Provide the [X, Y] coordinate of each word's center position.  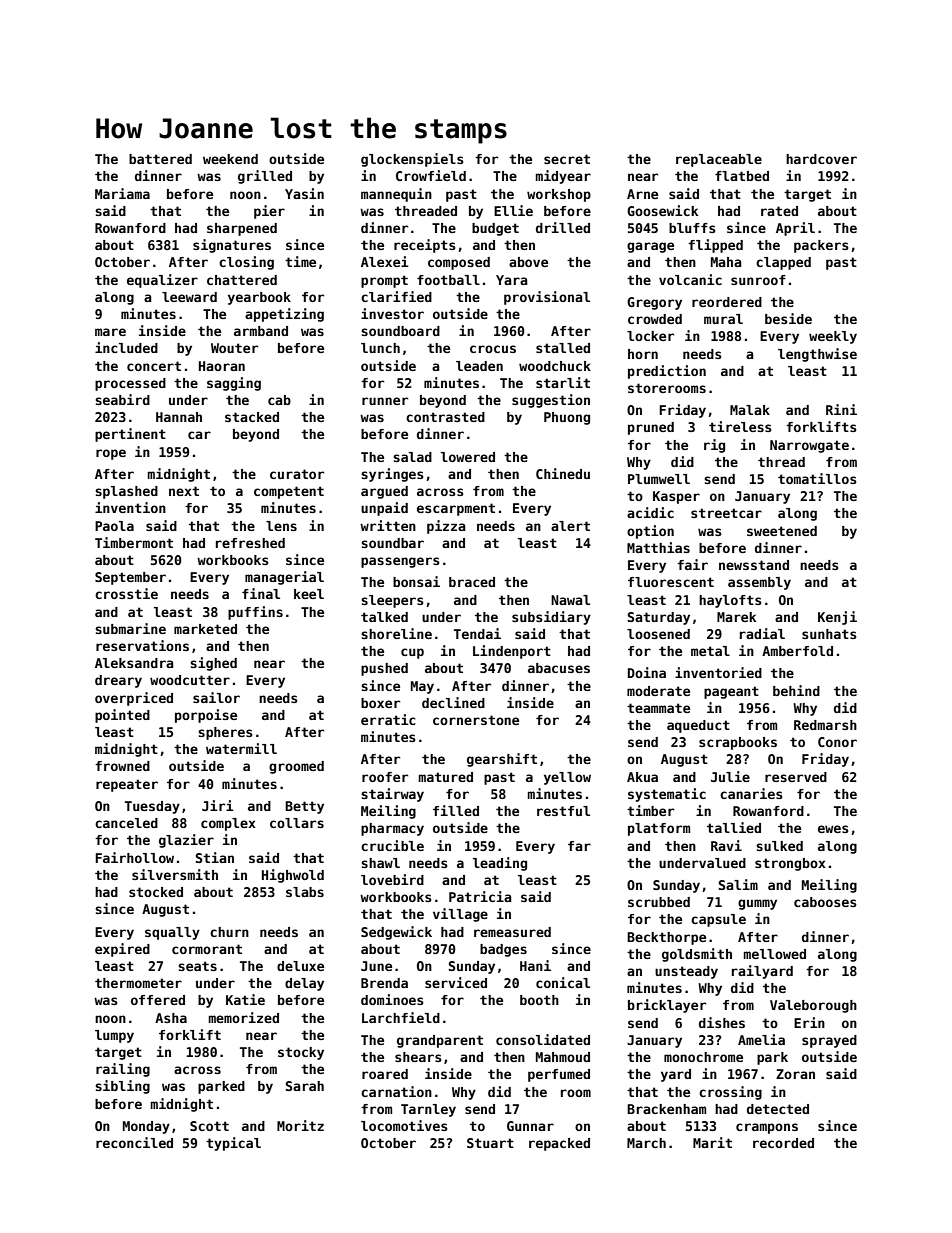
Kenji [837, 618]
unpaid [384, 509]
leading [500, 864]
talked [384, 617]
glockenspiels [412, 160]
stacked [252, 417]
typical [233, 1144]
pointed [122, 716]
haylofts [730, 601]
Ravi [726, 845]
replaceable [719, 160]
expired [122, 950]
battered [160, 159]
